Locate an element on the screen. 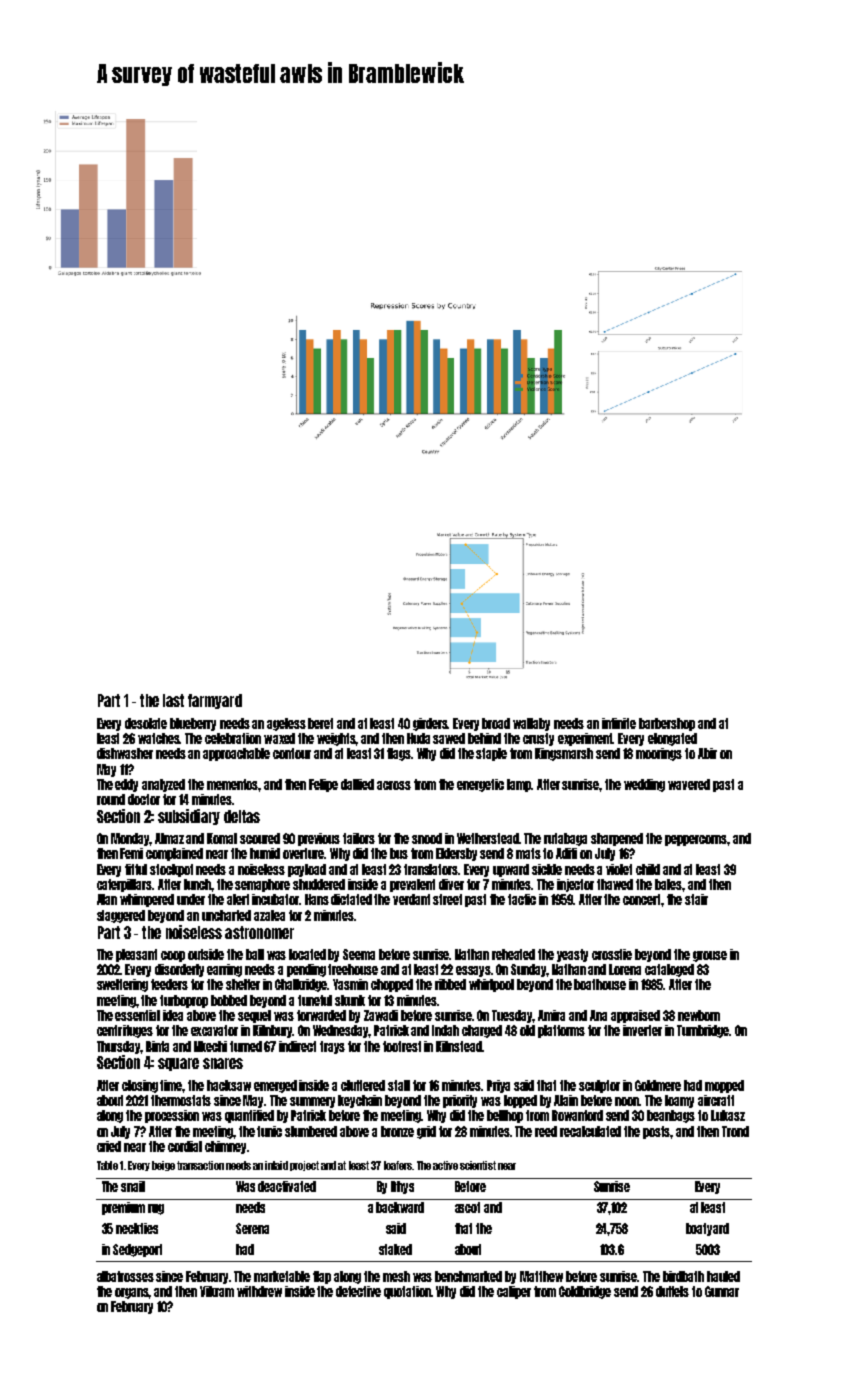 The width and height of the screenshot is (849, 1400). sequel is located at coordinates (254, 1016).
